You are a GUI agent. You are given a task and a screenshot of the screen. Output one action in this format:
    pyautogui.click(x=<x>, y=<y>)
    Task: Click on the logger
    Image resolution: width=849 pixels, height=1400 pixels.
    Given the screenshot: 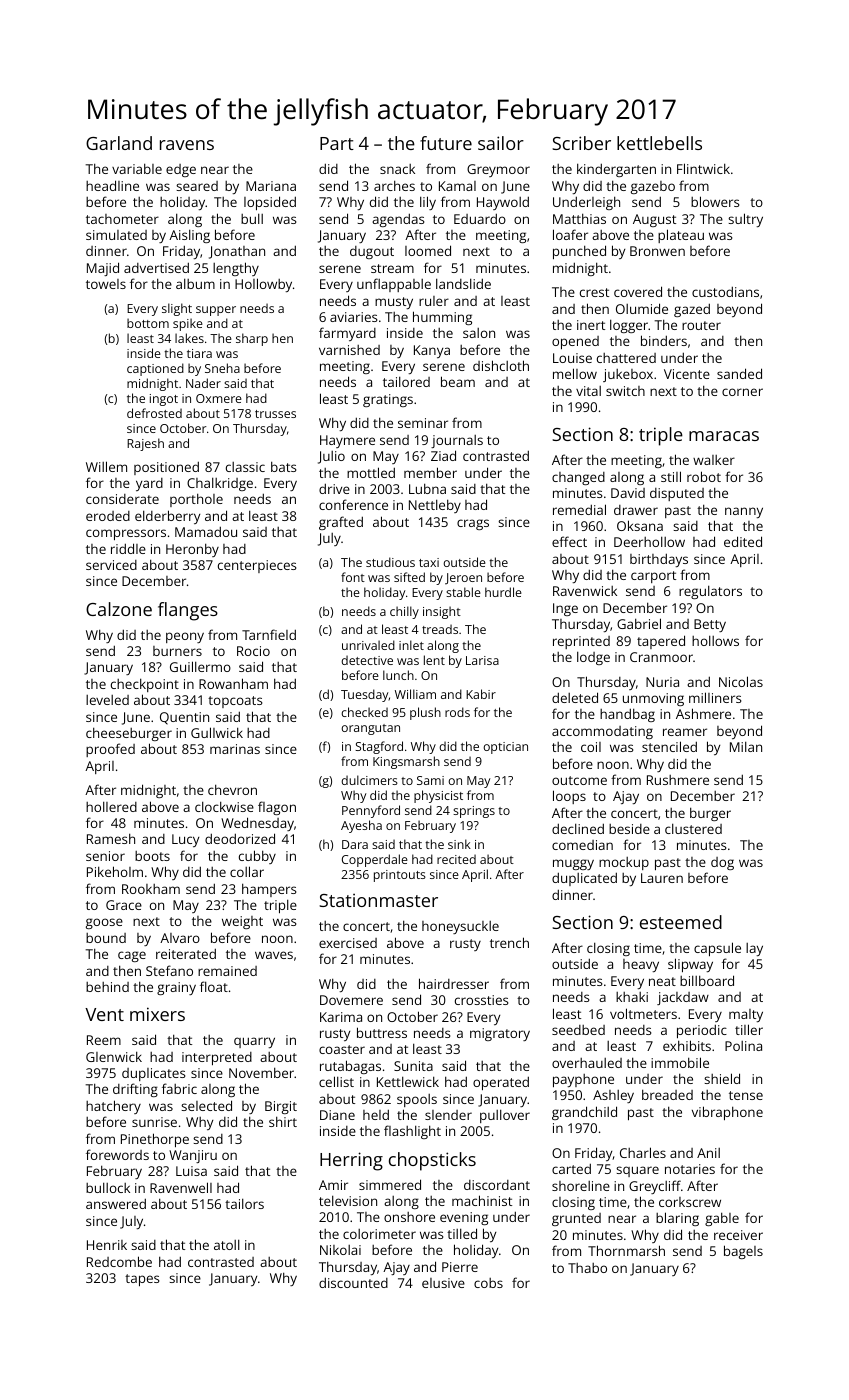 What is the action you would take?
    pyautogui.click(x=629, y=326)
